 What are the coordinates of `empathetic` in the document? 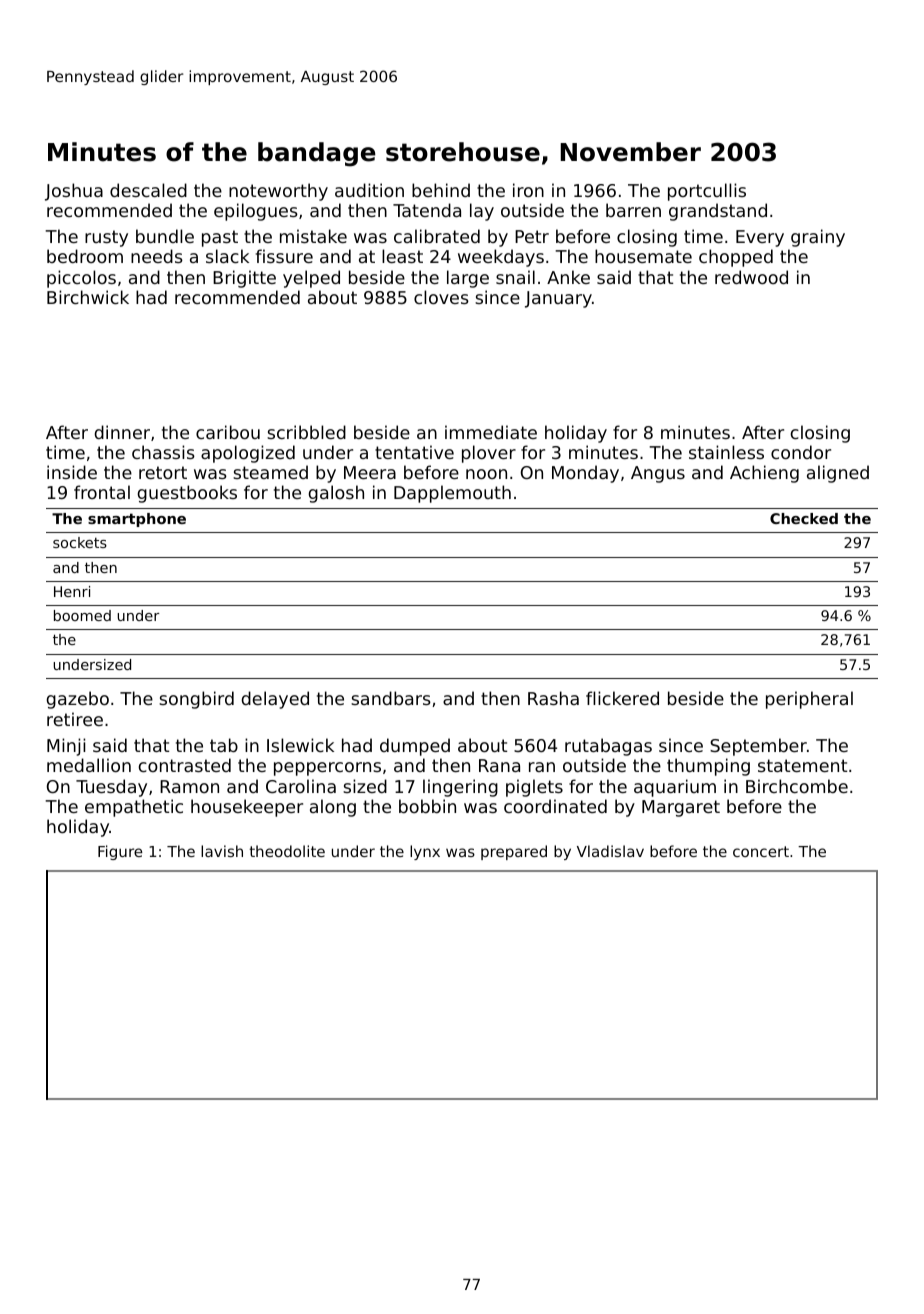 It's located at (134, 808).
